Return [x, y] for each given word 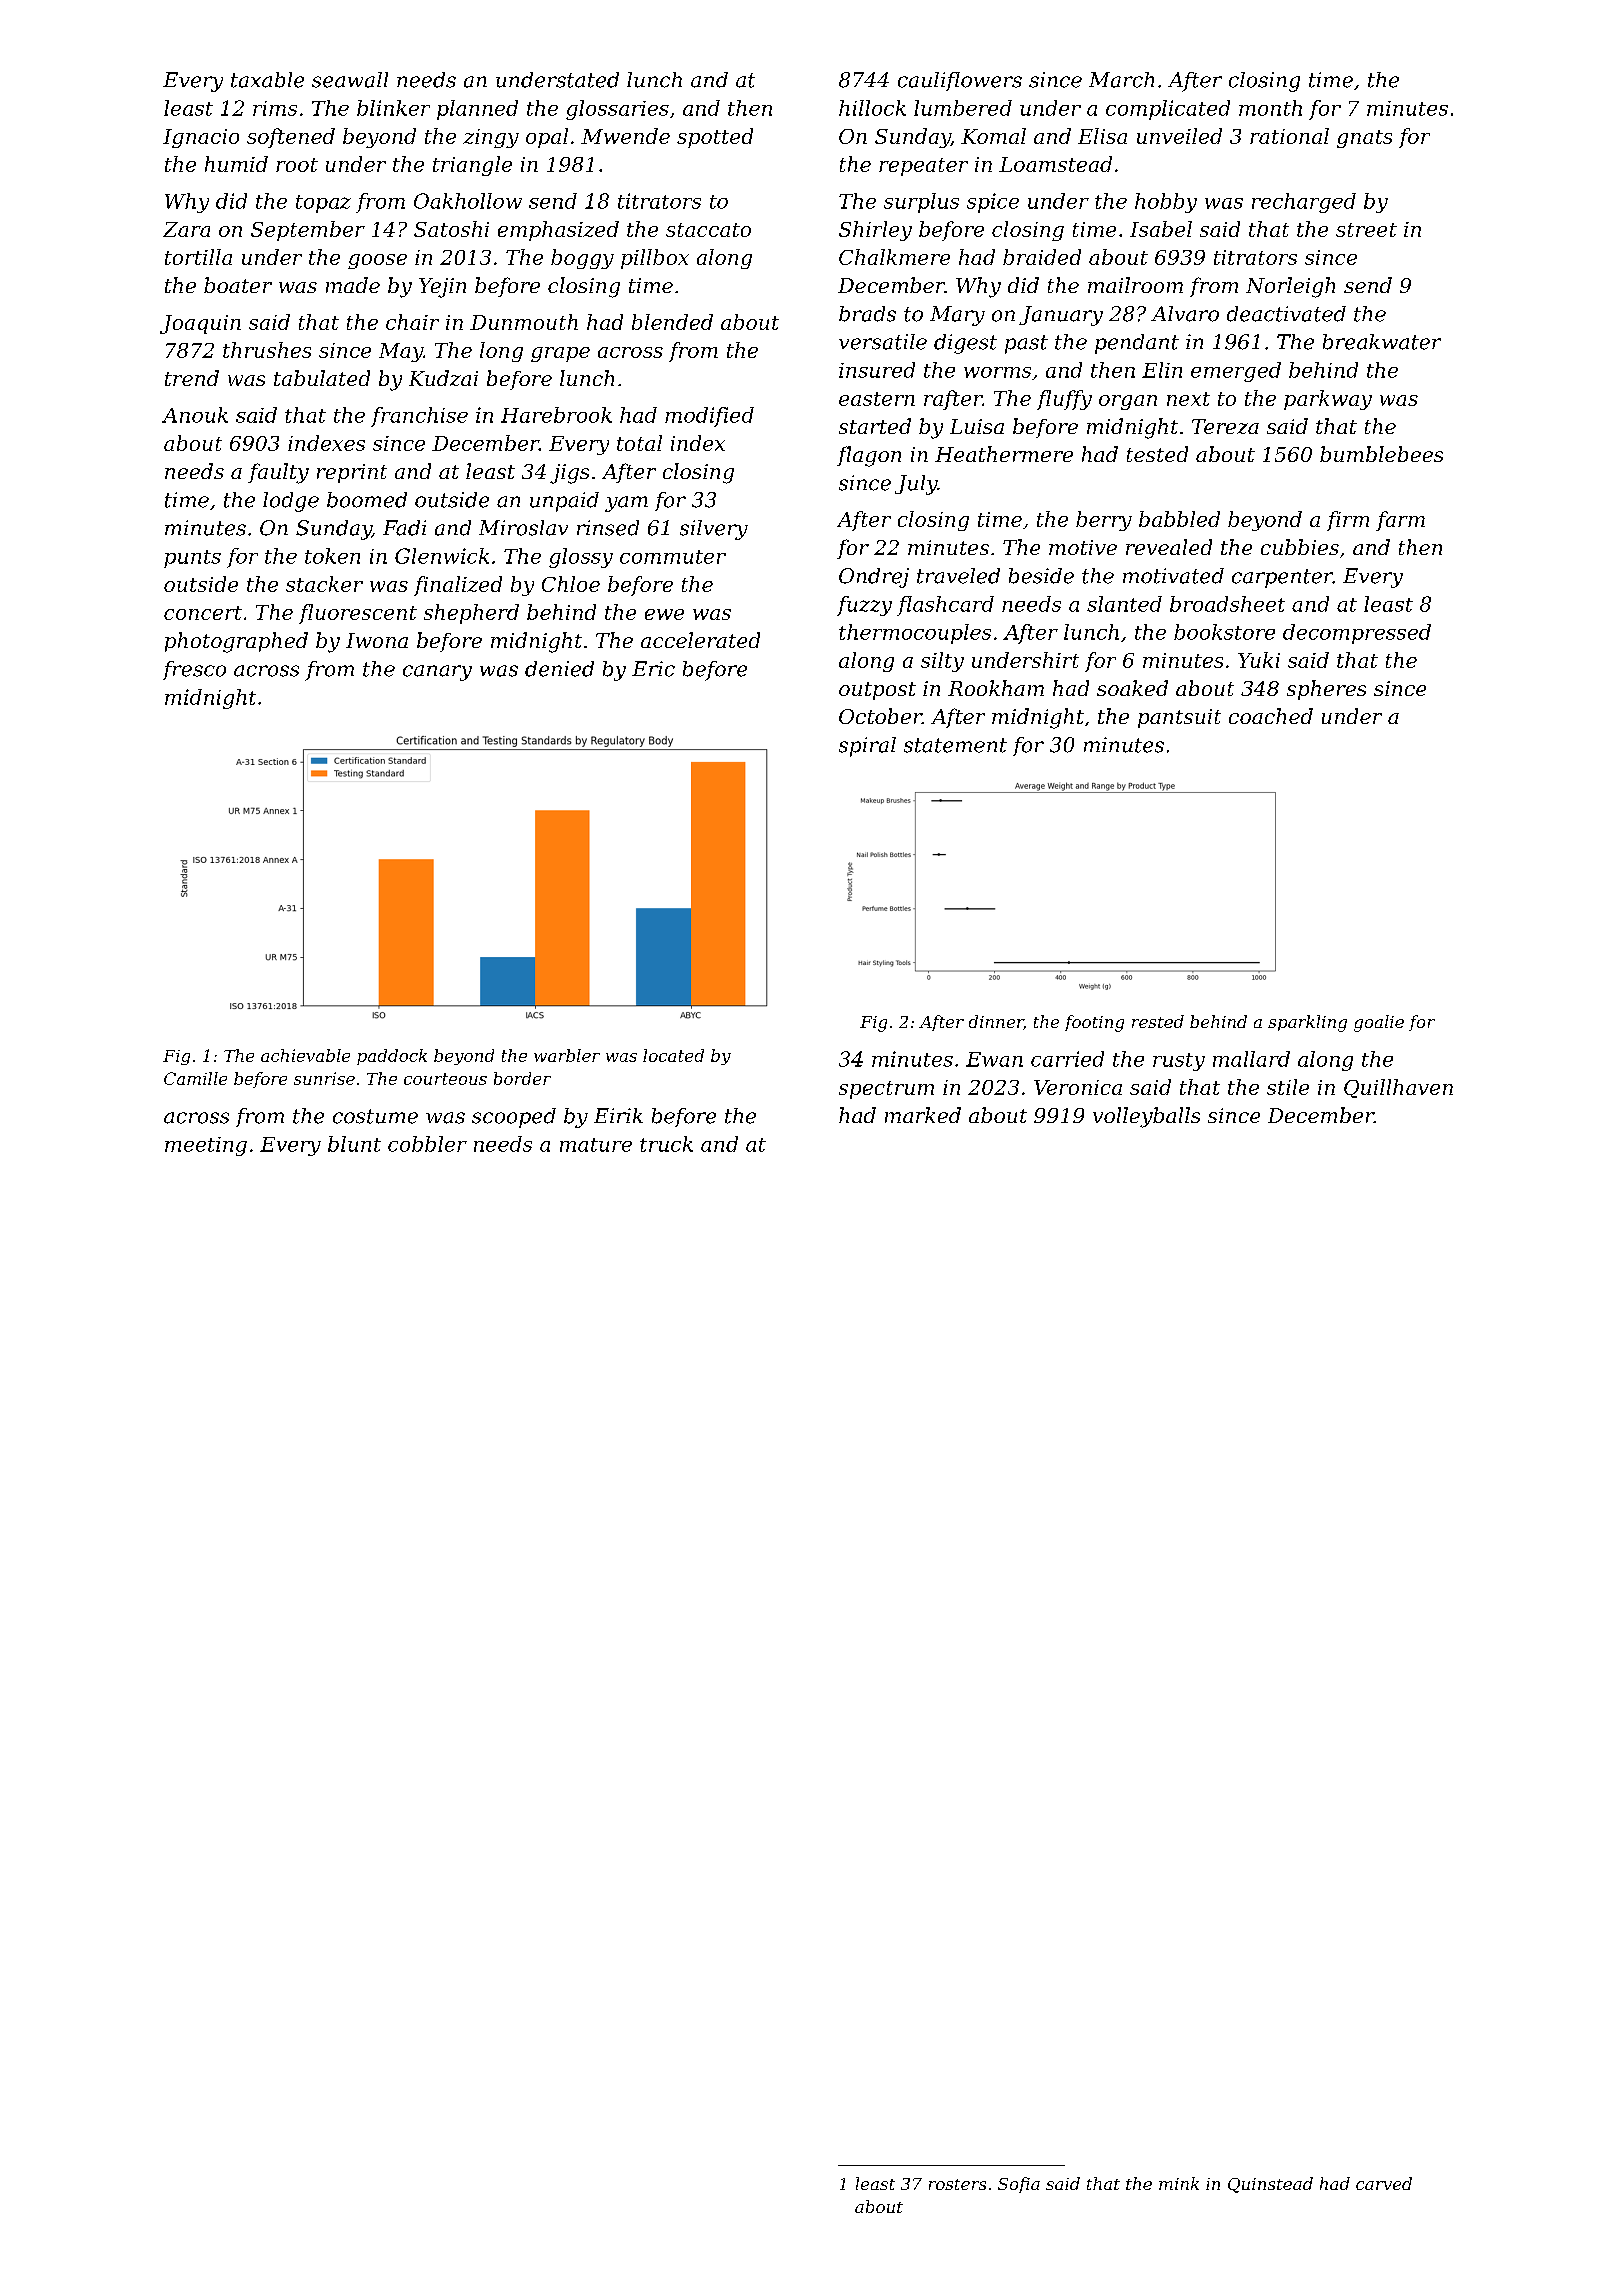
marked [923, 1115]
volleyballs [1146, 1117]
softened [291, 138]
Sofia [1019, 2185]
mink [1179, 2183]
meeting [206, 1146]
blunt [354, 1144]
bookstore [1224, 632]
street [1366, 230]
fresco [194, 670]
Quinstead [1270, 2185]
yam [626, 504]
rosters [957, 2184]
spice [993, 203]
